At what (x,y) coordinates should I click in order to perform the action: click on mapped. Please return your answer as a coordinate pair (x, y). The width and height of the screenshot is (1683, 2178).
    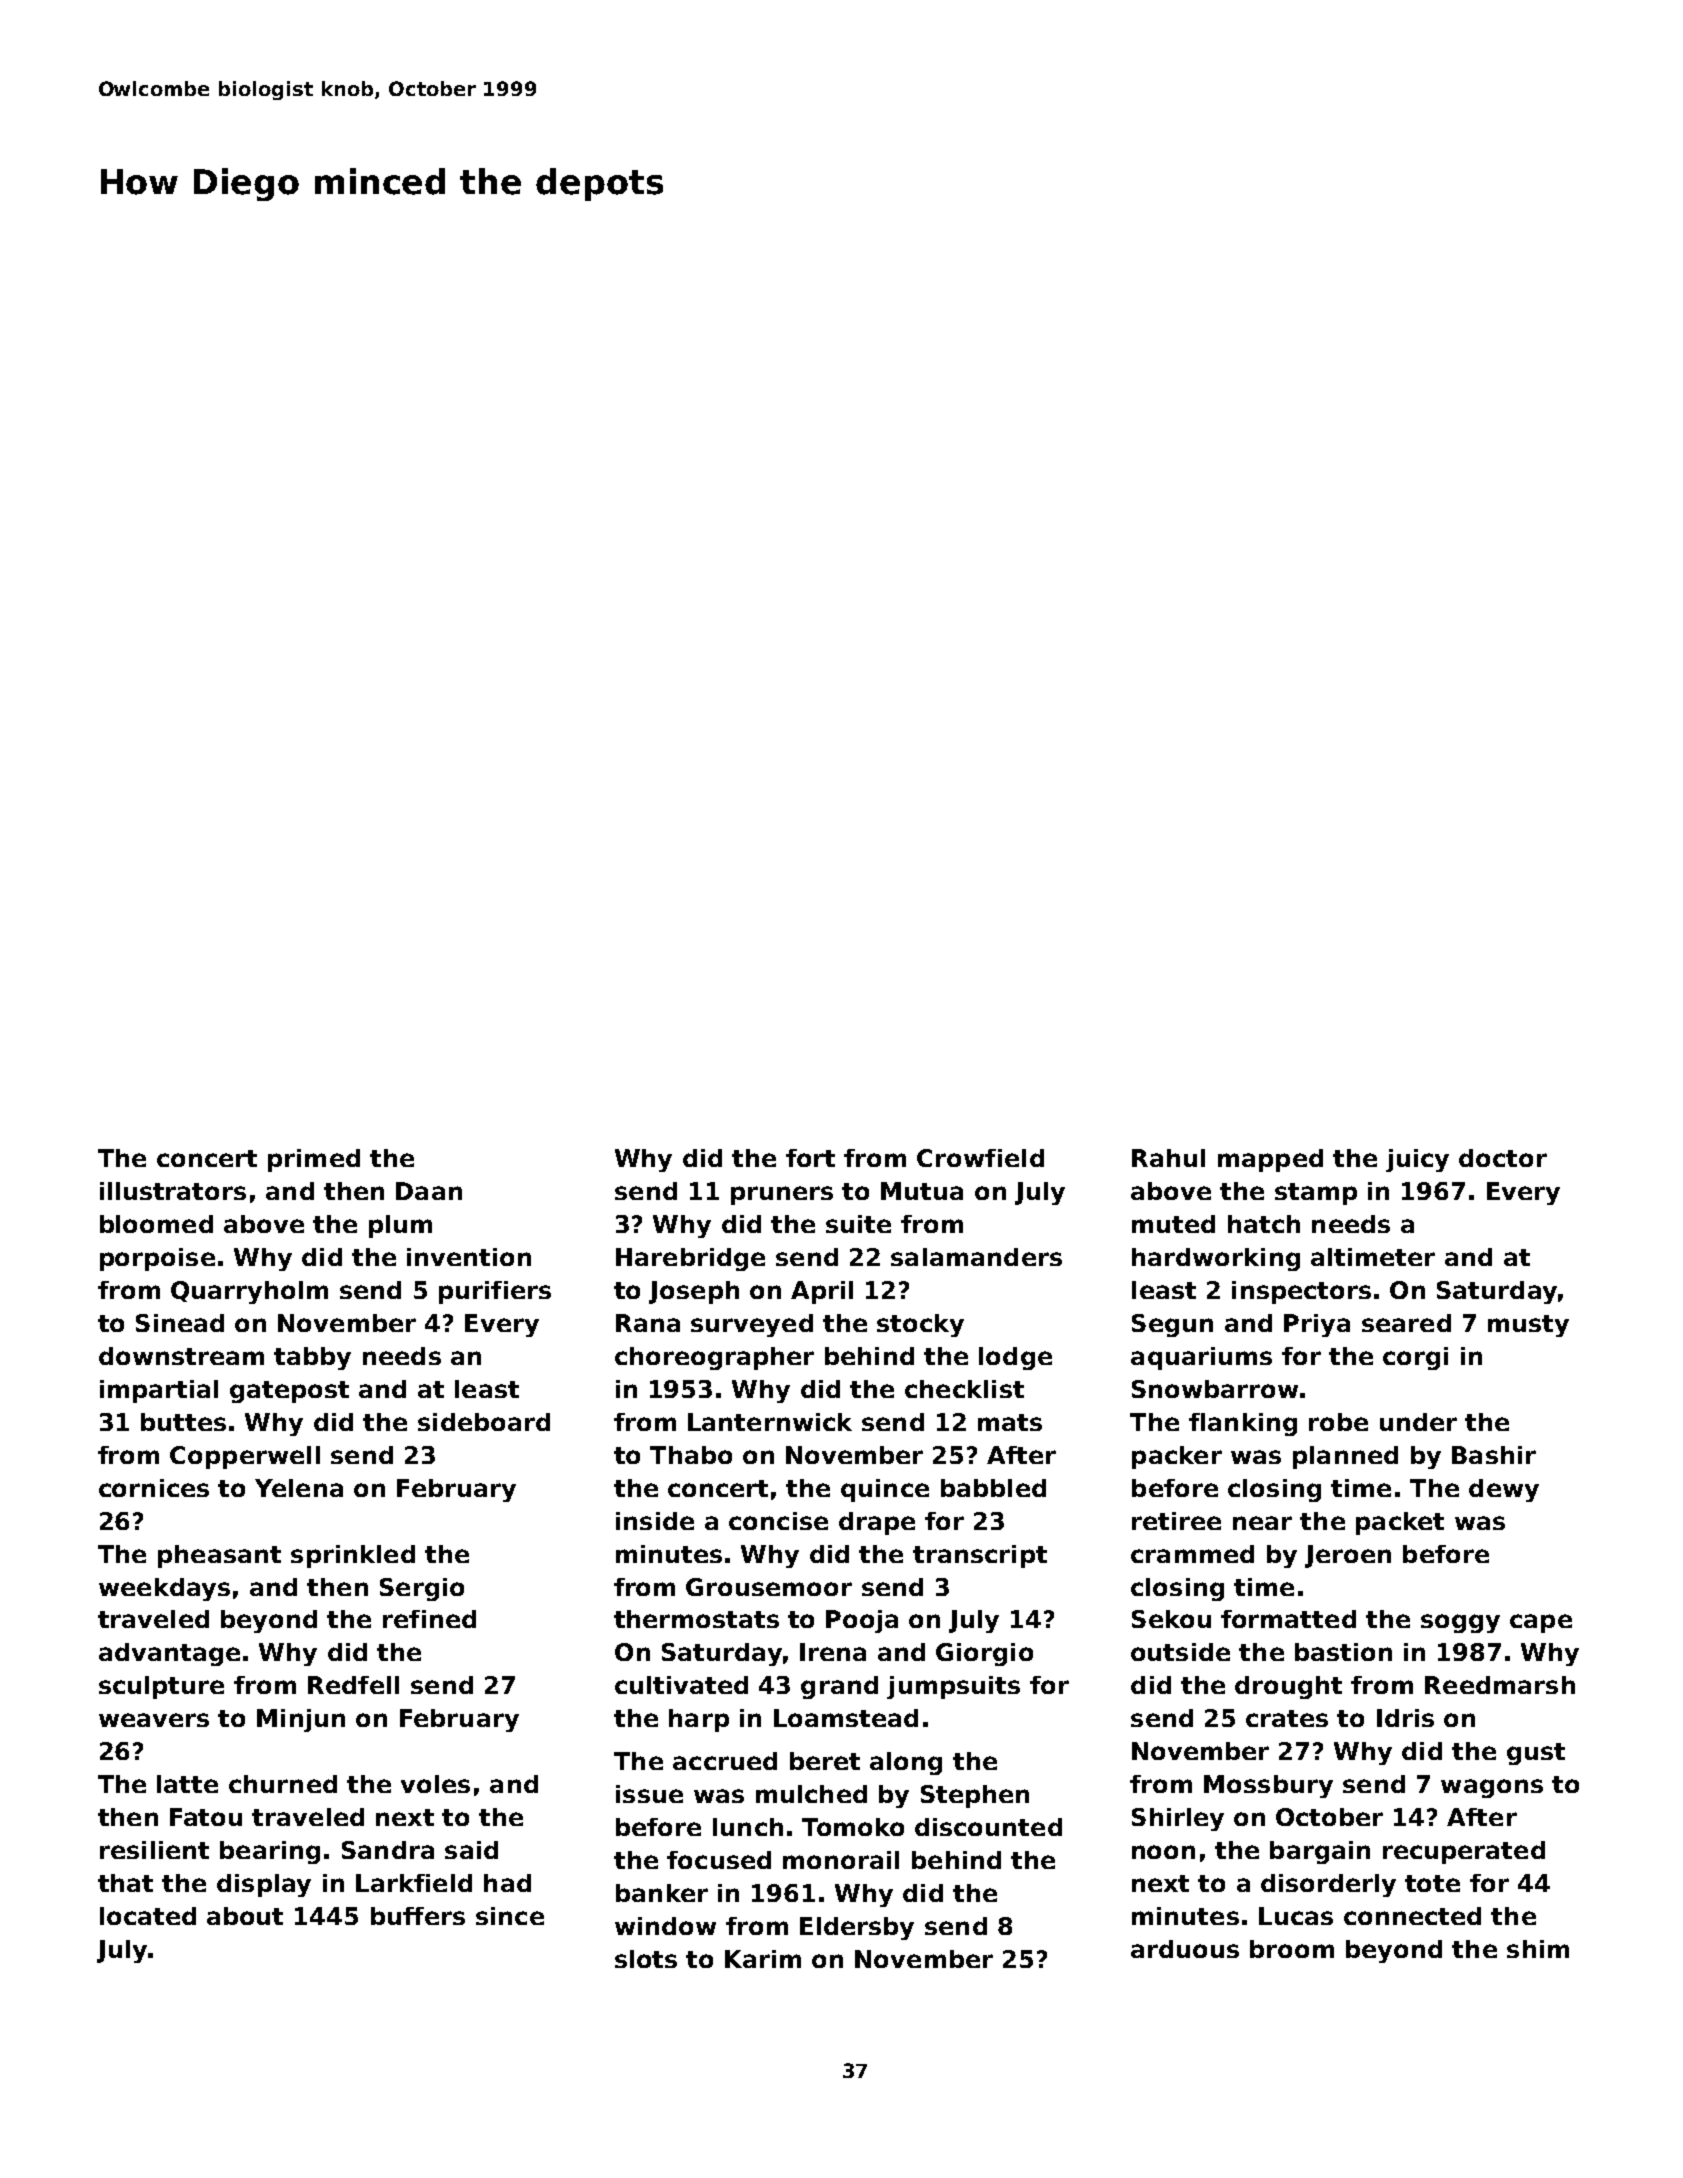
    Looking at the image, I should click on (1270, 1160).
